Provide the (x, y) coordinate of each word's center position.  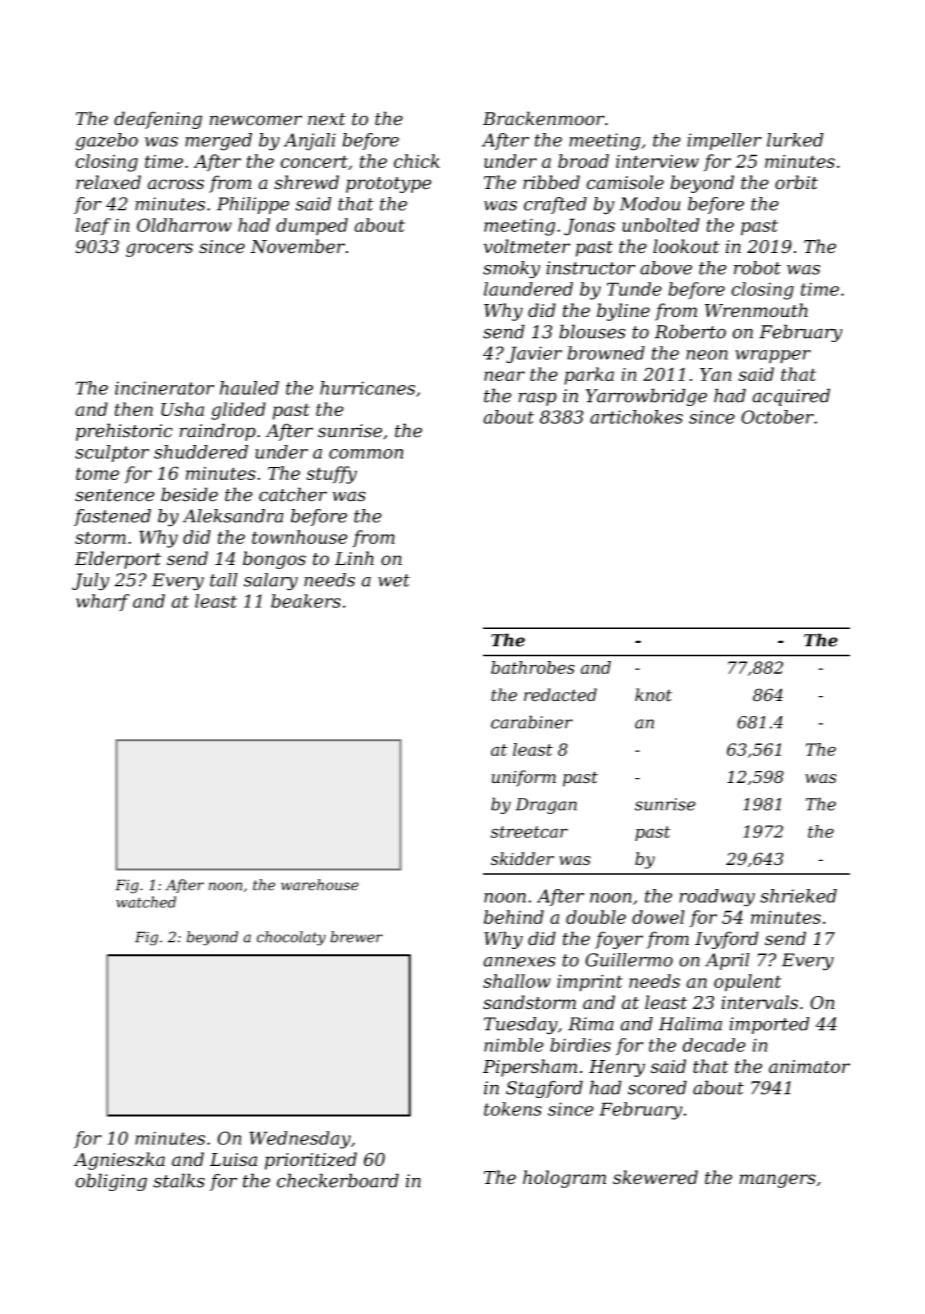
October (777, 417)
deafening (158, 120)
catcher (293, 494)
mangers (777, 1181)
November (297, 246)
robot (757, 268)
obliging (111, 1182)
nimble (514, 1045)
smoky (511, 270)
